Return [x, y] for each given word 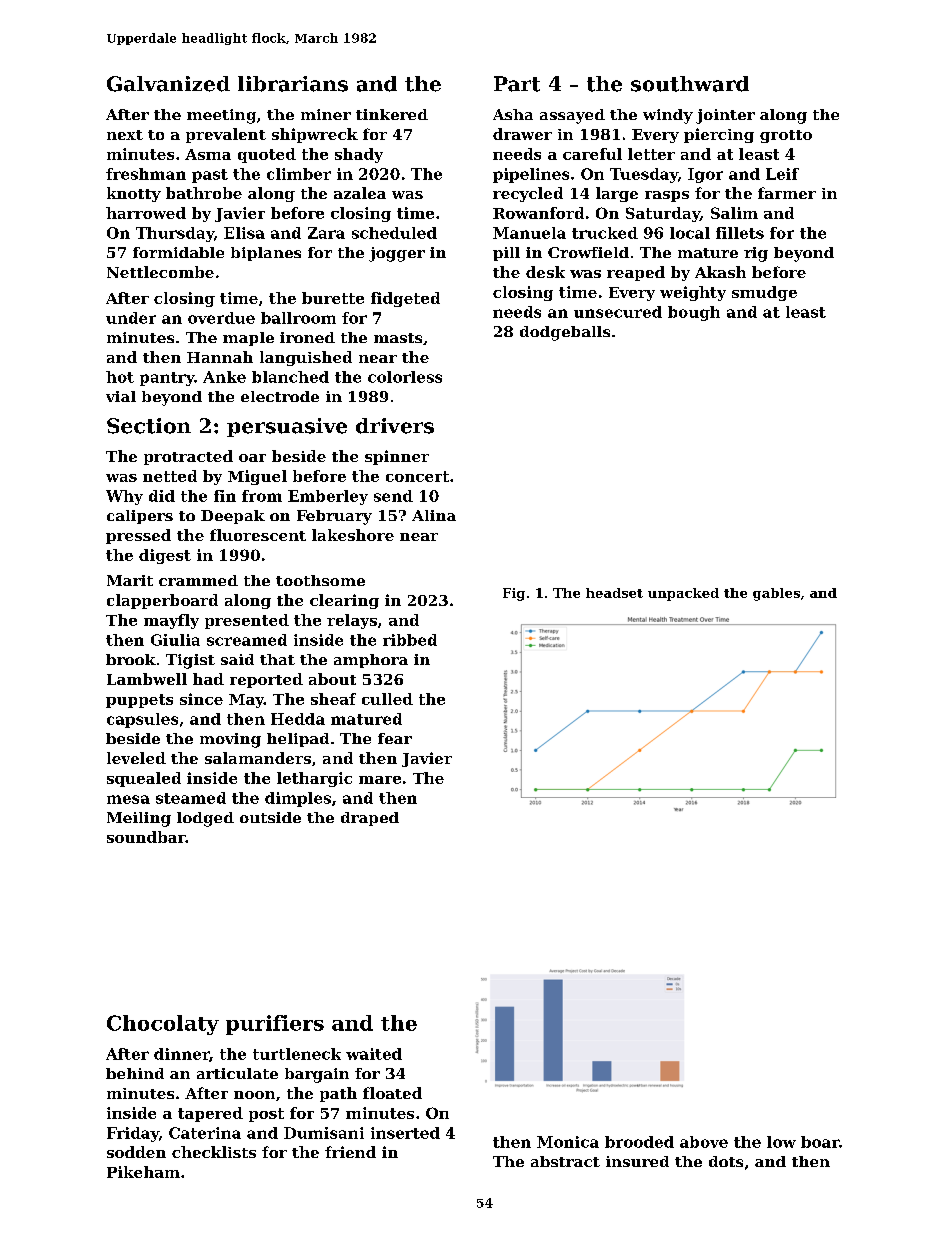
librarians [293, 84]
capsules [142, 720]
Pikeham [143, 1172]
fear [395, 738]
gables [776, 594]
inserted [405, 1133]
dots [726, 1161]
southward [690, 84]
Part [517, 84]
